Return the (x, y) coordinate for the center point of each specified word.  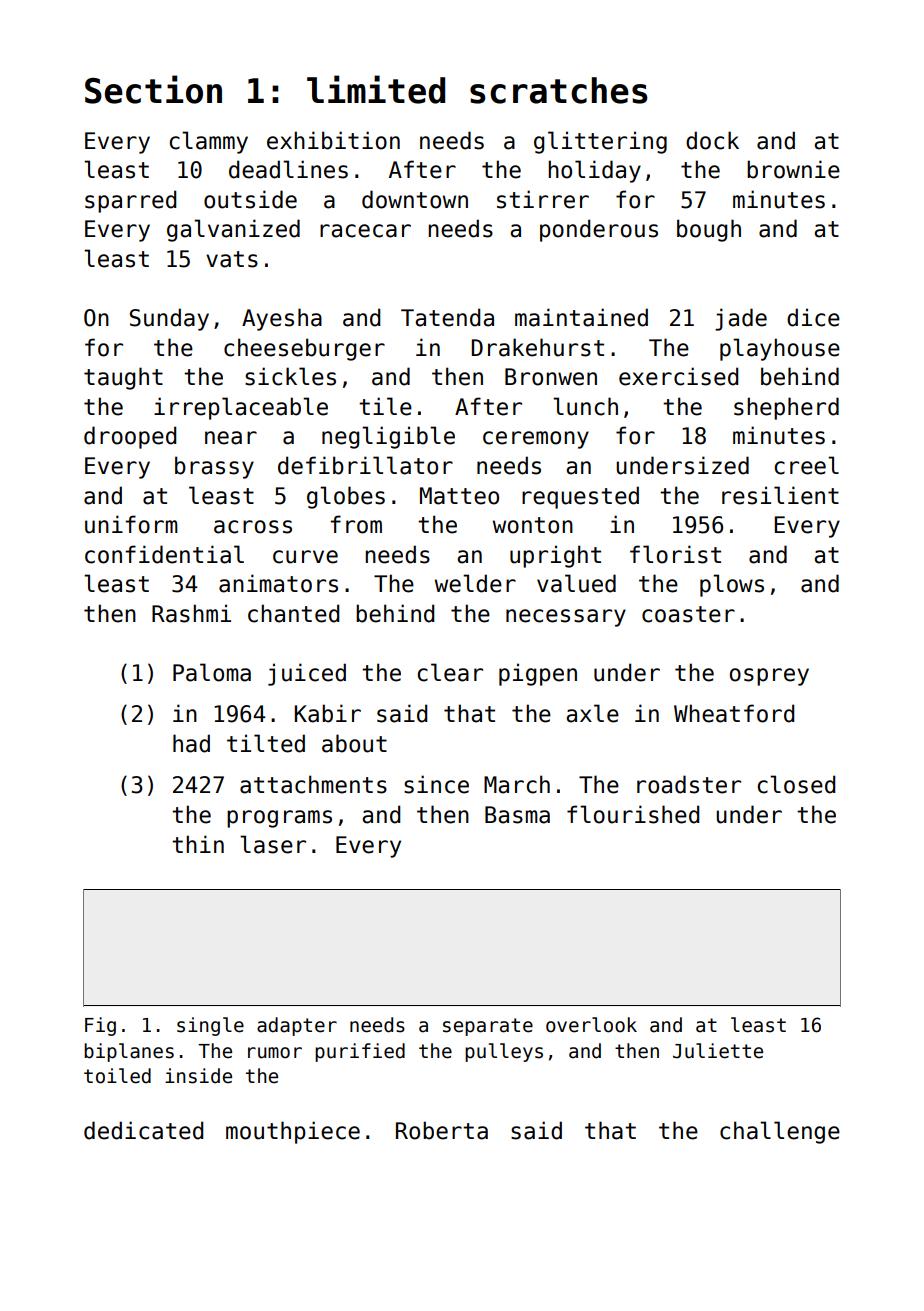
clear (450, 672)
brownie (793, 169)
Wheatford (734, 713)
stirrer (543, 199)
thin (198, 844)
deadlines (288, 169)
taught (123, 378)
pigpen (538, 674)
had (191, 743)
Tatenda (447, 317)
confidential (164, 554)
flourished (633, 814)
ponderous (599, 230)
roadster (689, 784)
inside (198, 1076)
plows (732, 585)
